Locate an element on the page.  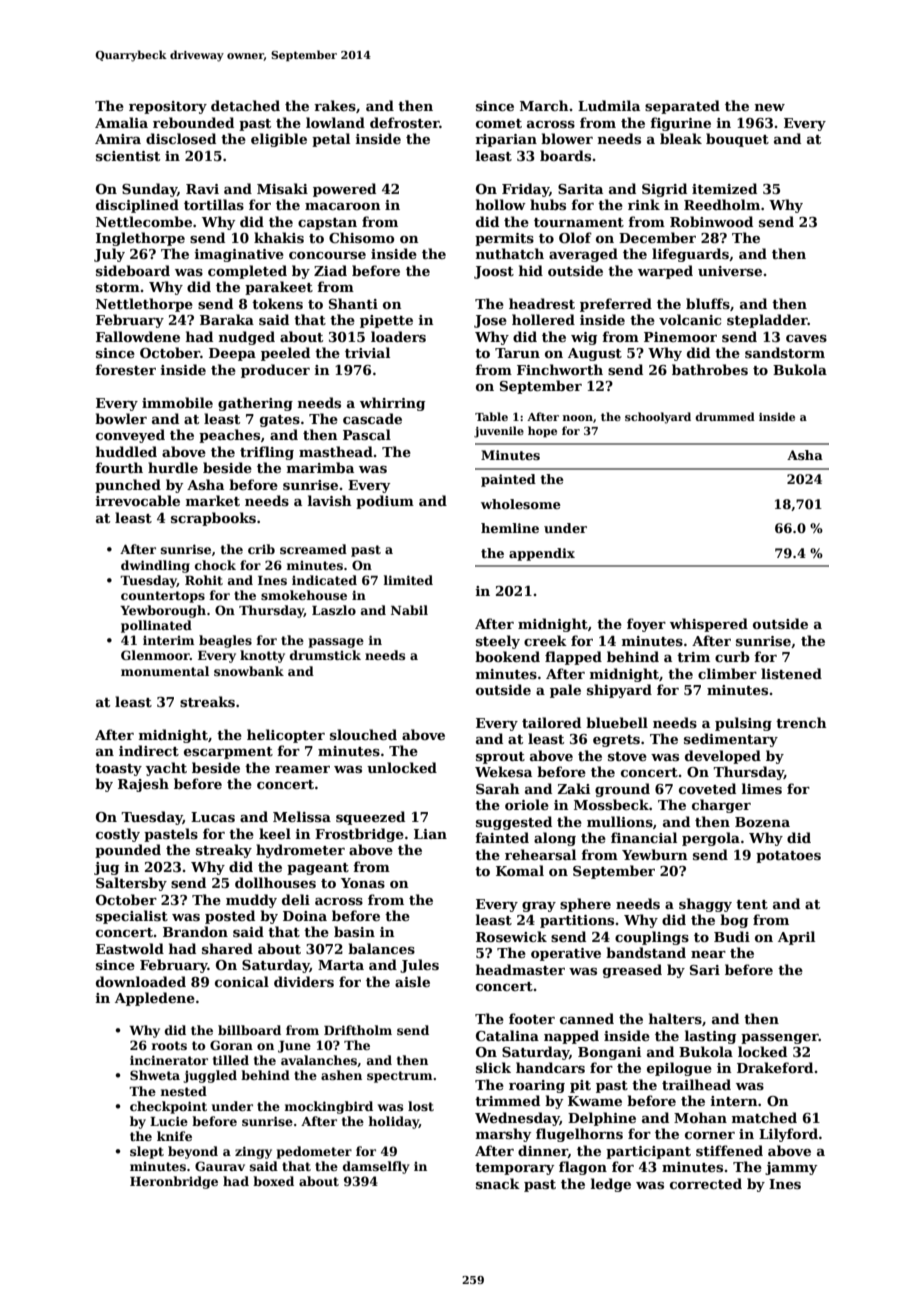
detached is located at coordinates (245, 105).
